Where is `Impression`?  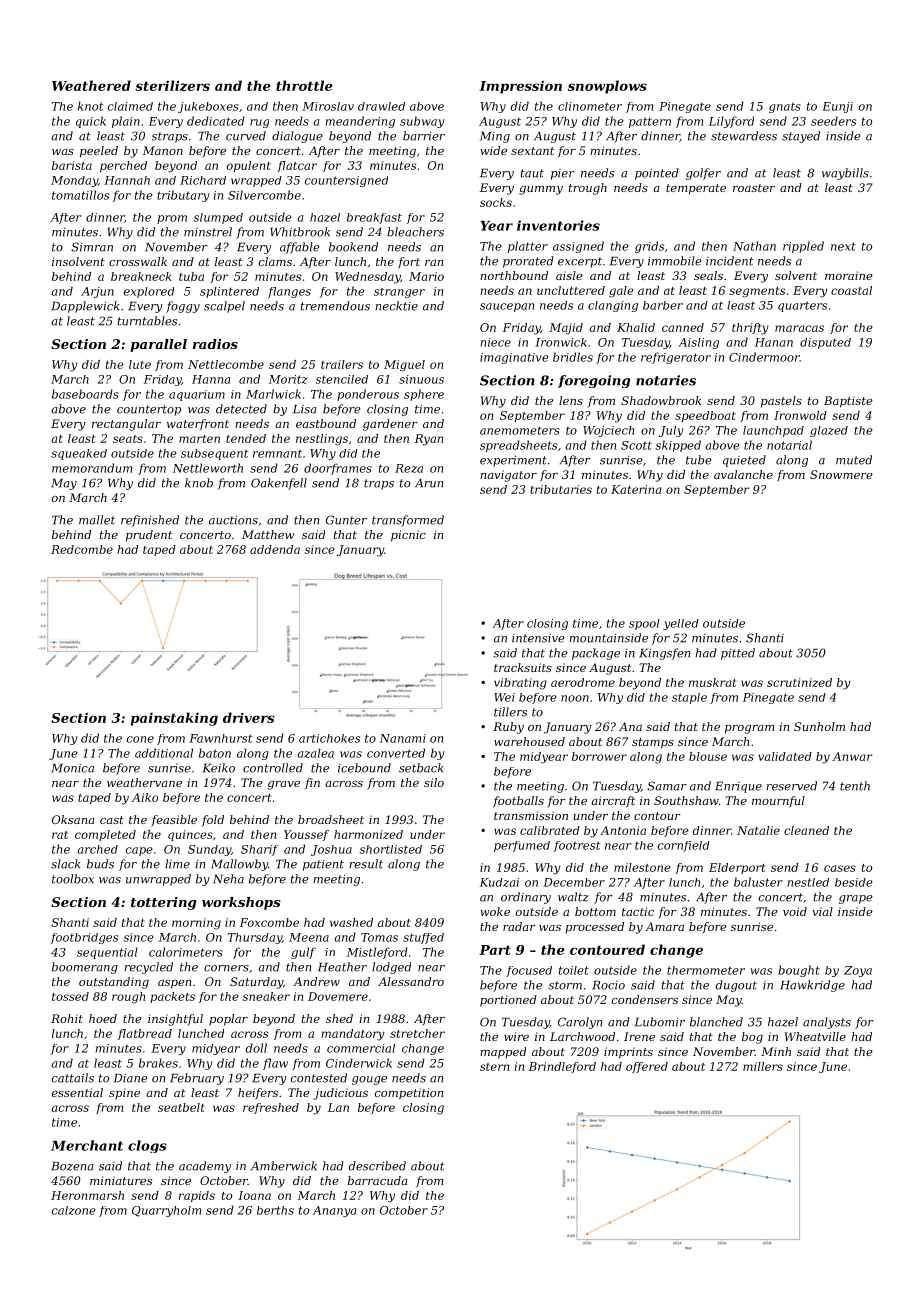 Impression is located at coordinates (520, 87).
